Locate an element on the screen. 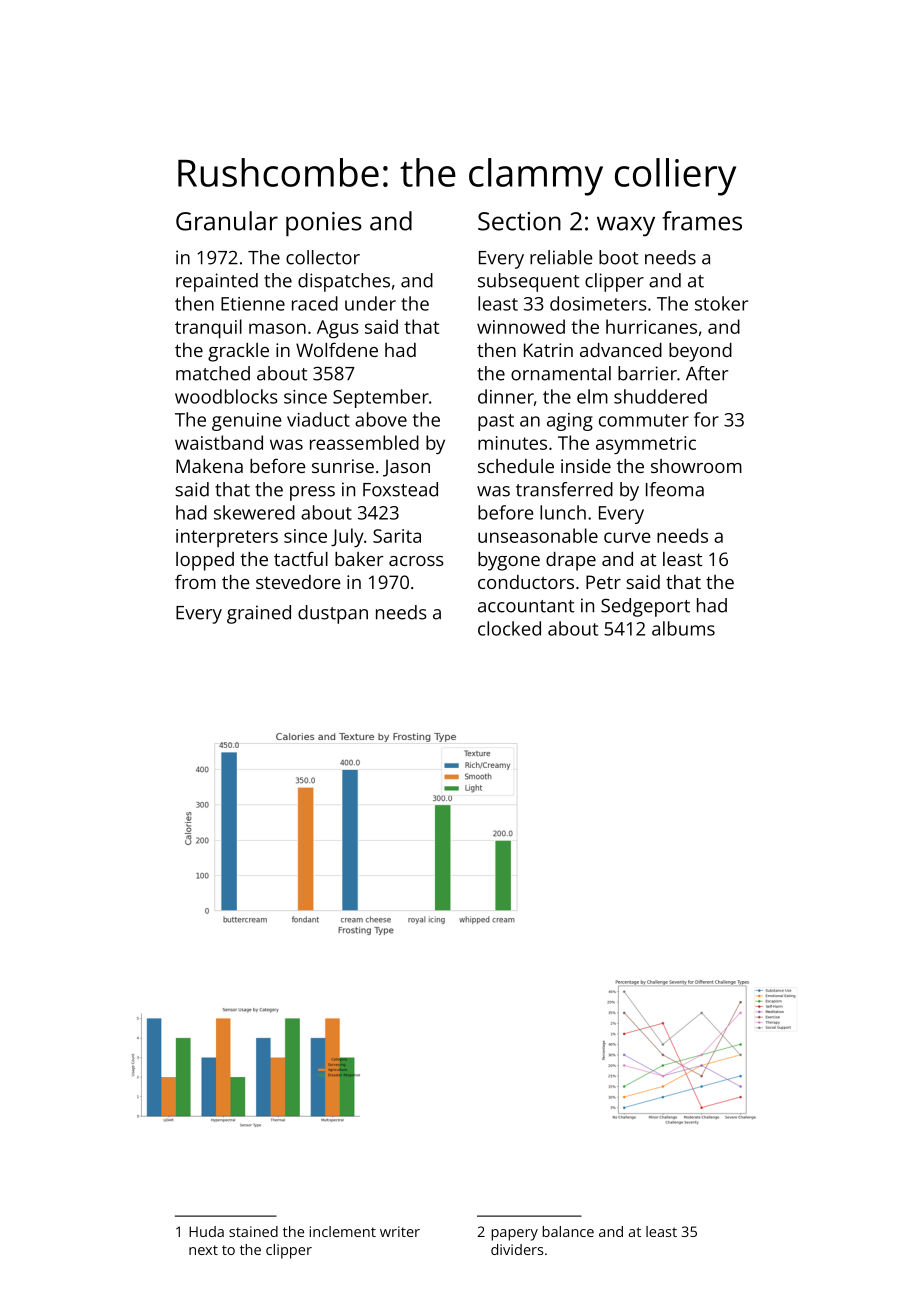 This screenshot has height=1311, width=924. writer is located at coordinates (400, 1231).
